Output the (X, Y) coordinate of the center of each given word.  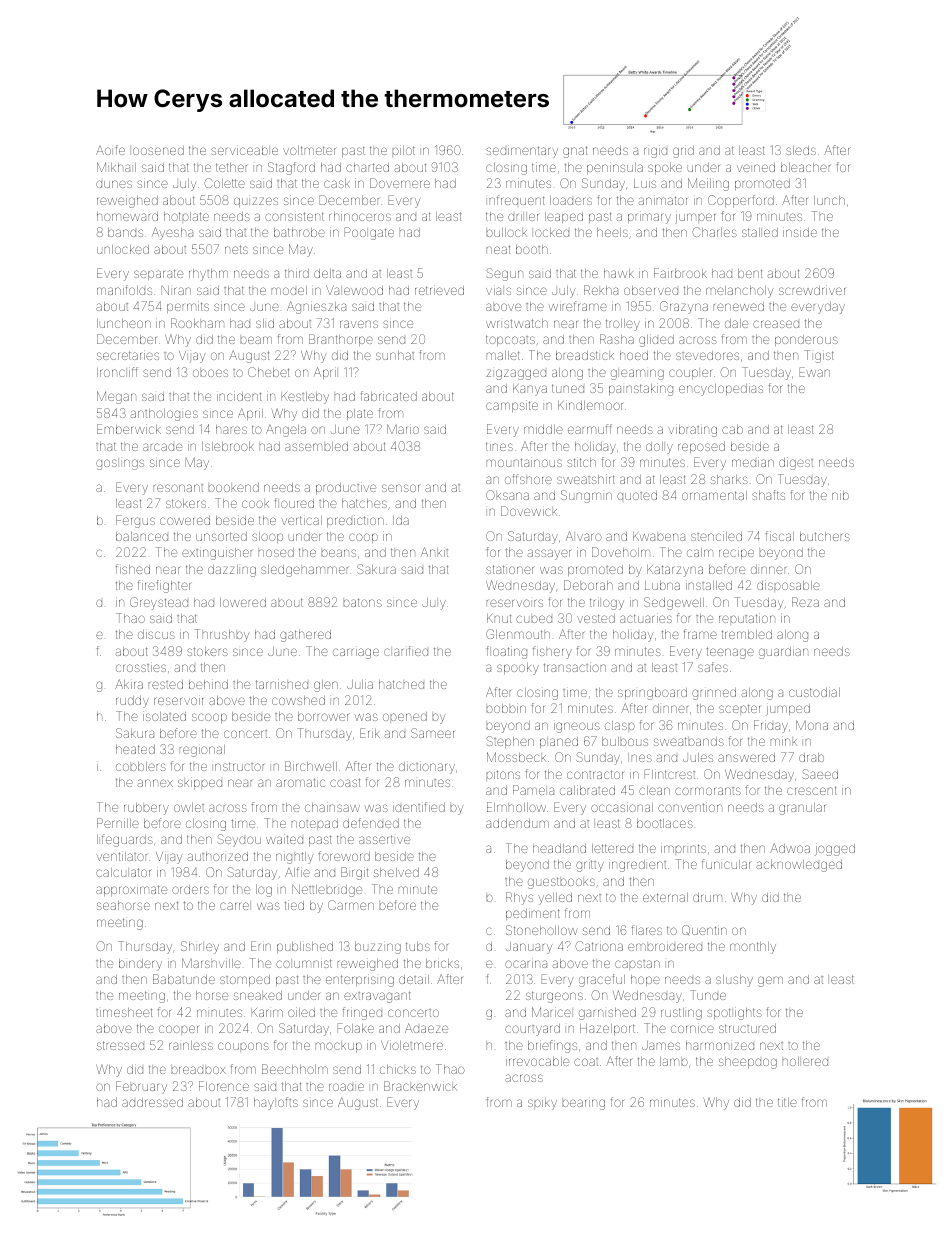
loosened (158, 150)
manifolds (124, 290)
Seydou (239, 840)
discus (156, 634)
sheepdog (748, 1063)
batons (363, 602)
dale (736, 323)
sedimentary (522, 151)
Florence (224, 1086)
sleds (801, 150)
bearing (584, 1103)
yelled (555, 899)
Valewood (354, 290)
